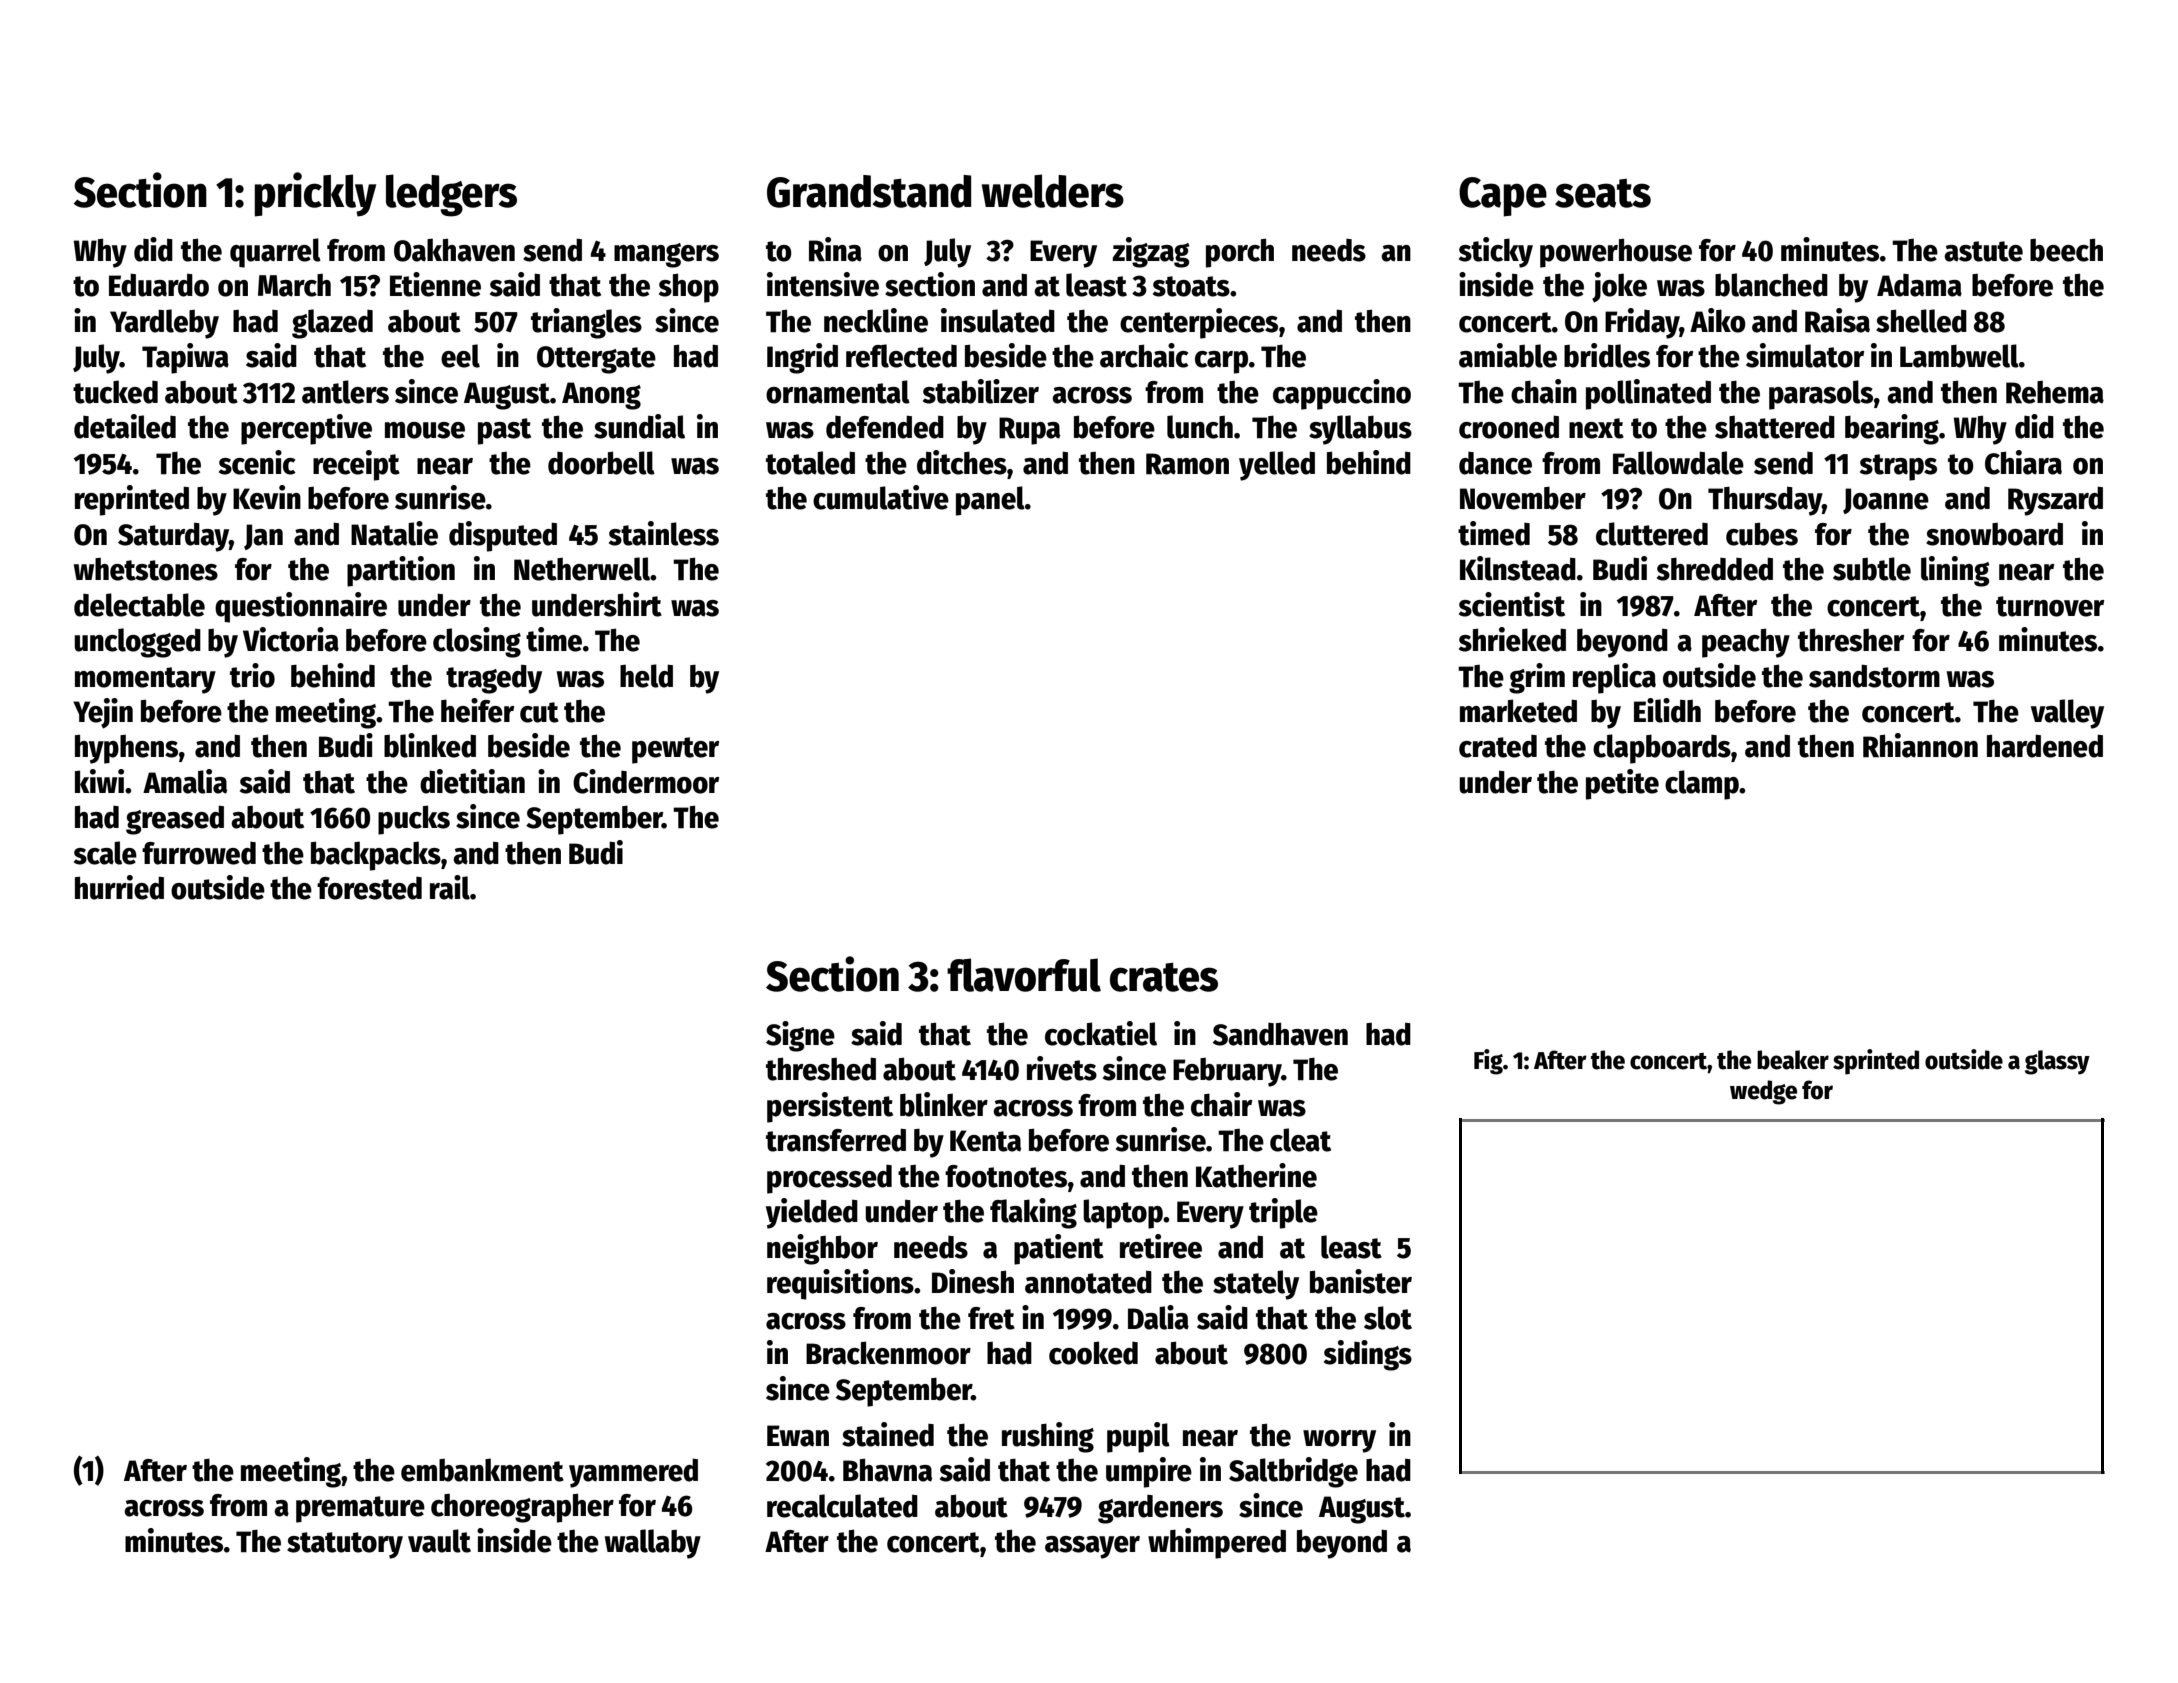 The height and width of the document is (1683, 2178). Describe the element at coordinates (345, 1545) in the document. I see `statutory` at that location.
